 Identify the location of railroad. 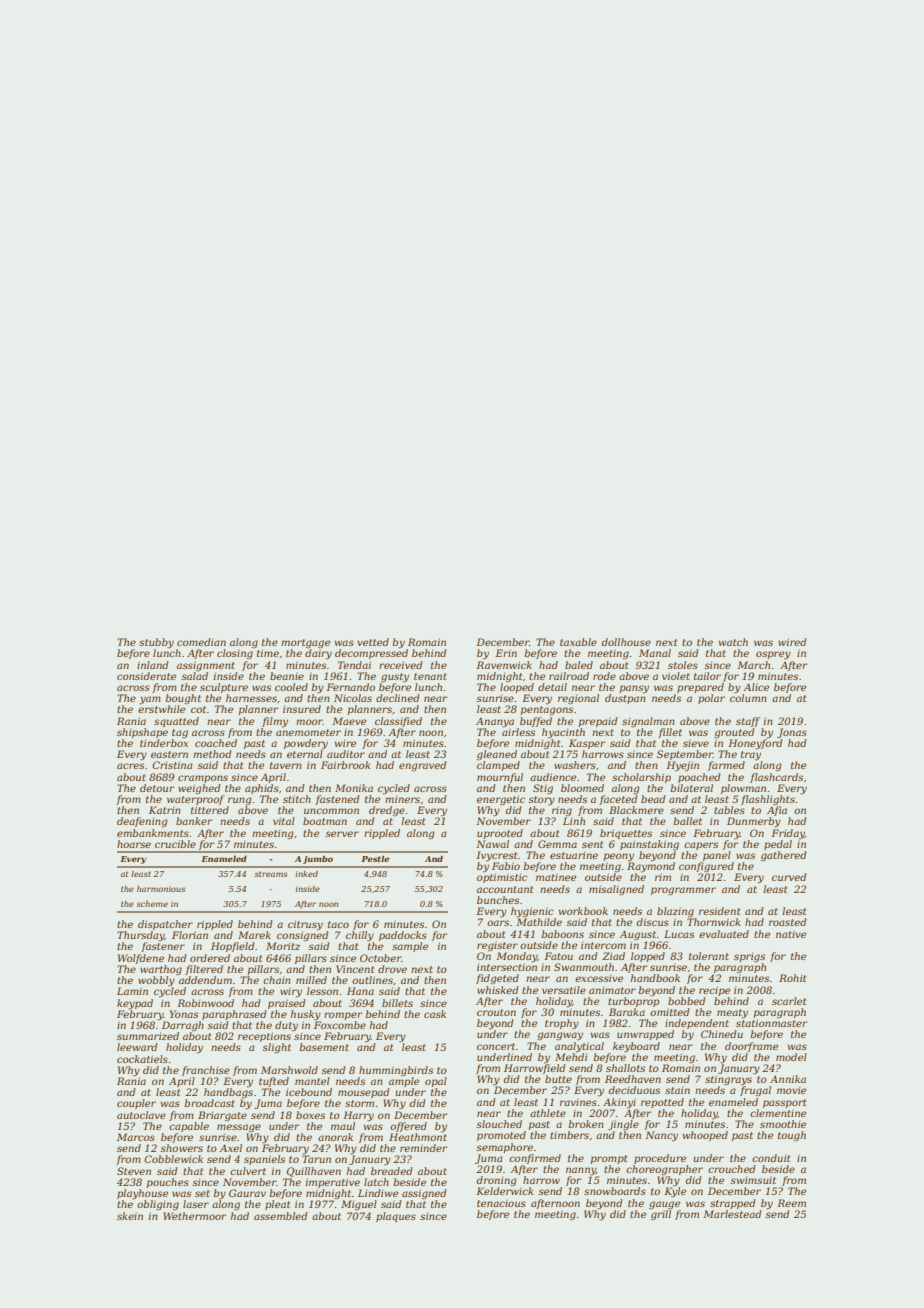
(569, 676).
